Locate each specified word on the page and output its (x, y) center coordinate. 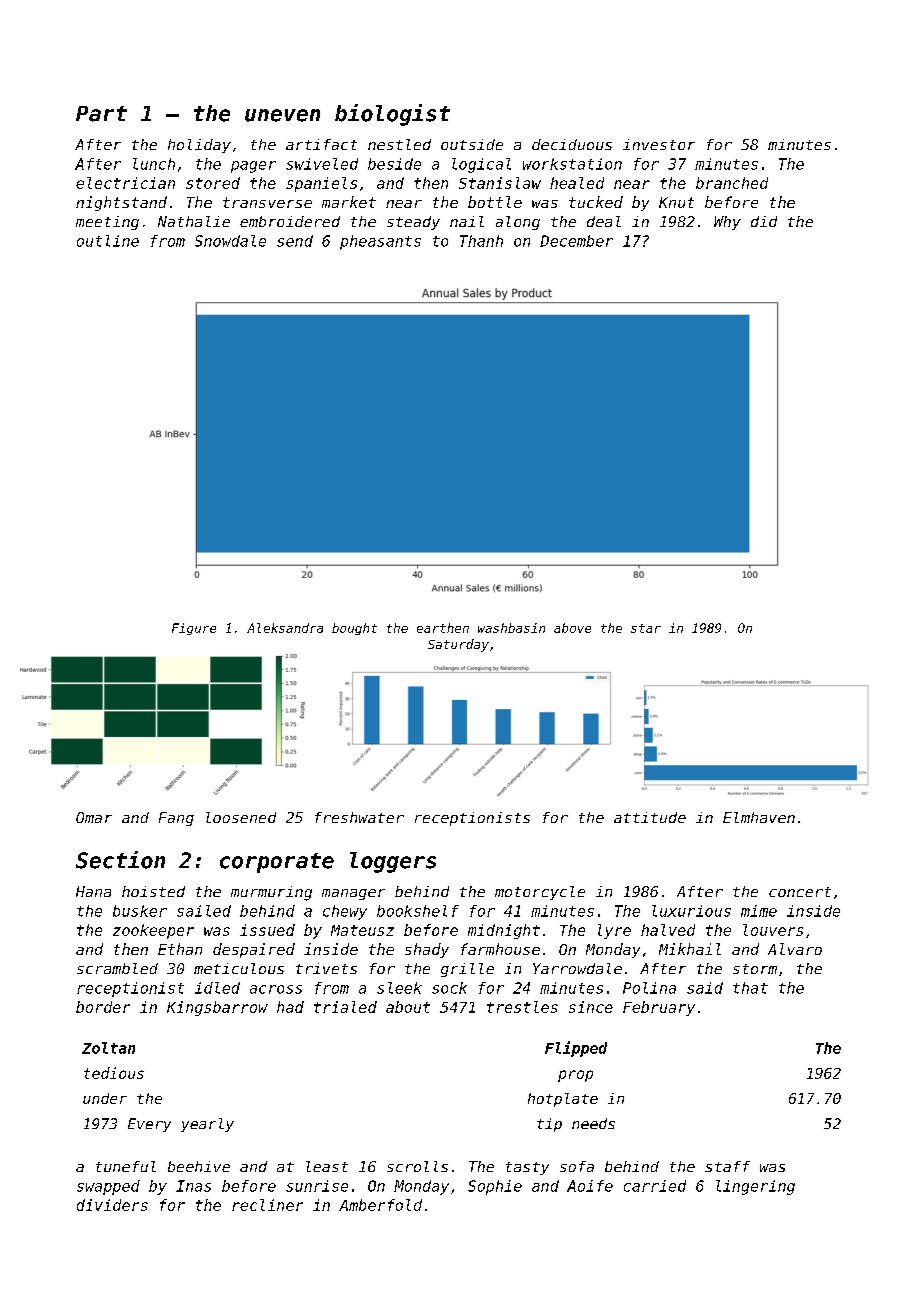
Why (727, 223)
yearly (207, 1125)
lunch (154, 164)
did (764, 221)
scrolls (417, 1166)
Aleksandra (285, 628)
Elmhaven (759, 817)
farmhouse (500, 949)
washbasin (511, 628)
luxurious (691, 911)
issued (267, 930)
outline (108, 241)
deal (604, 221)
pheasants (380, 242)
